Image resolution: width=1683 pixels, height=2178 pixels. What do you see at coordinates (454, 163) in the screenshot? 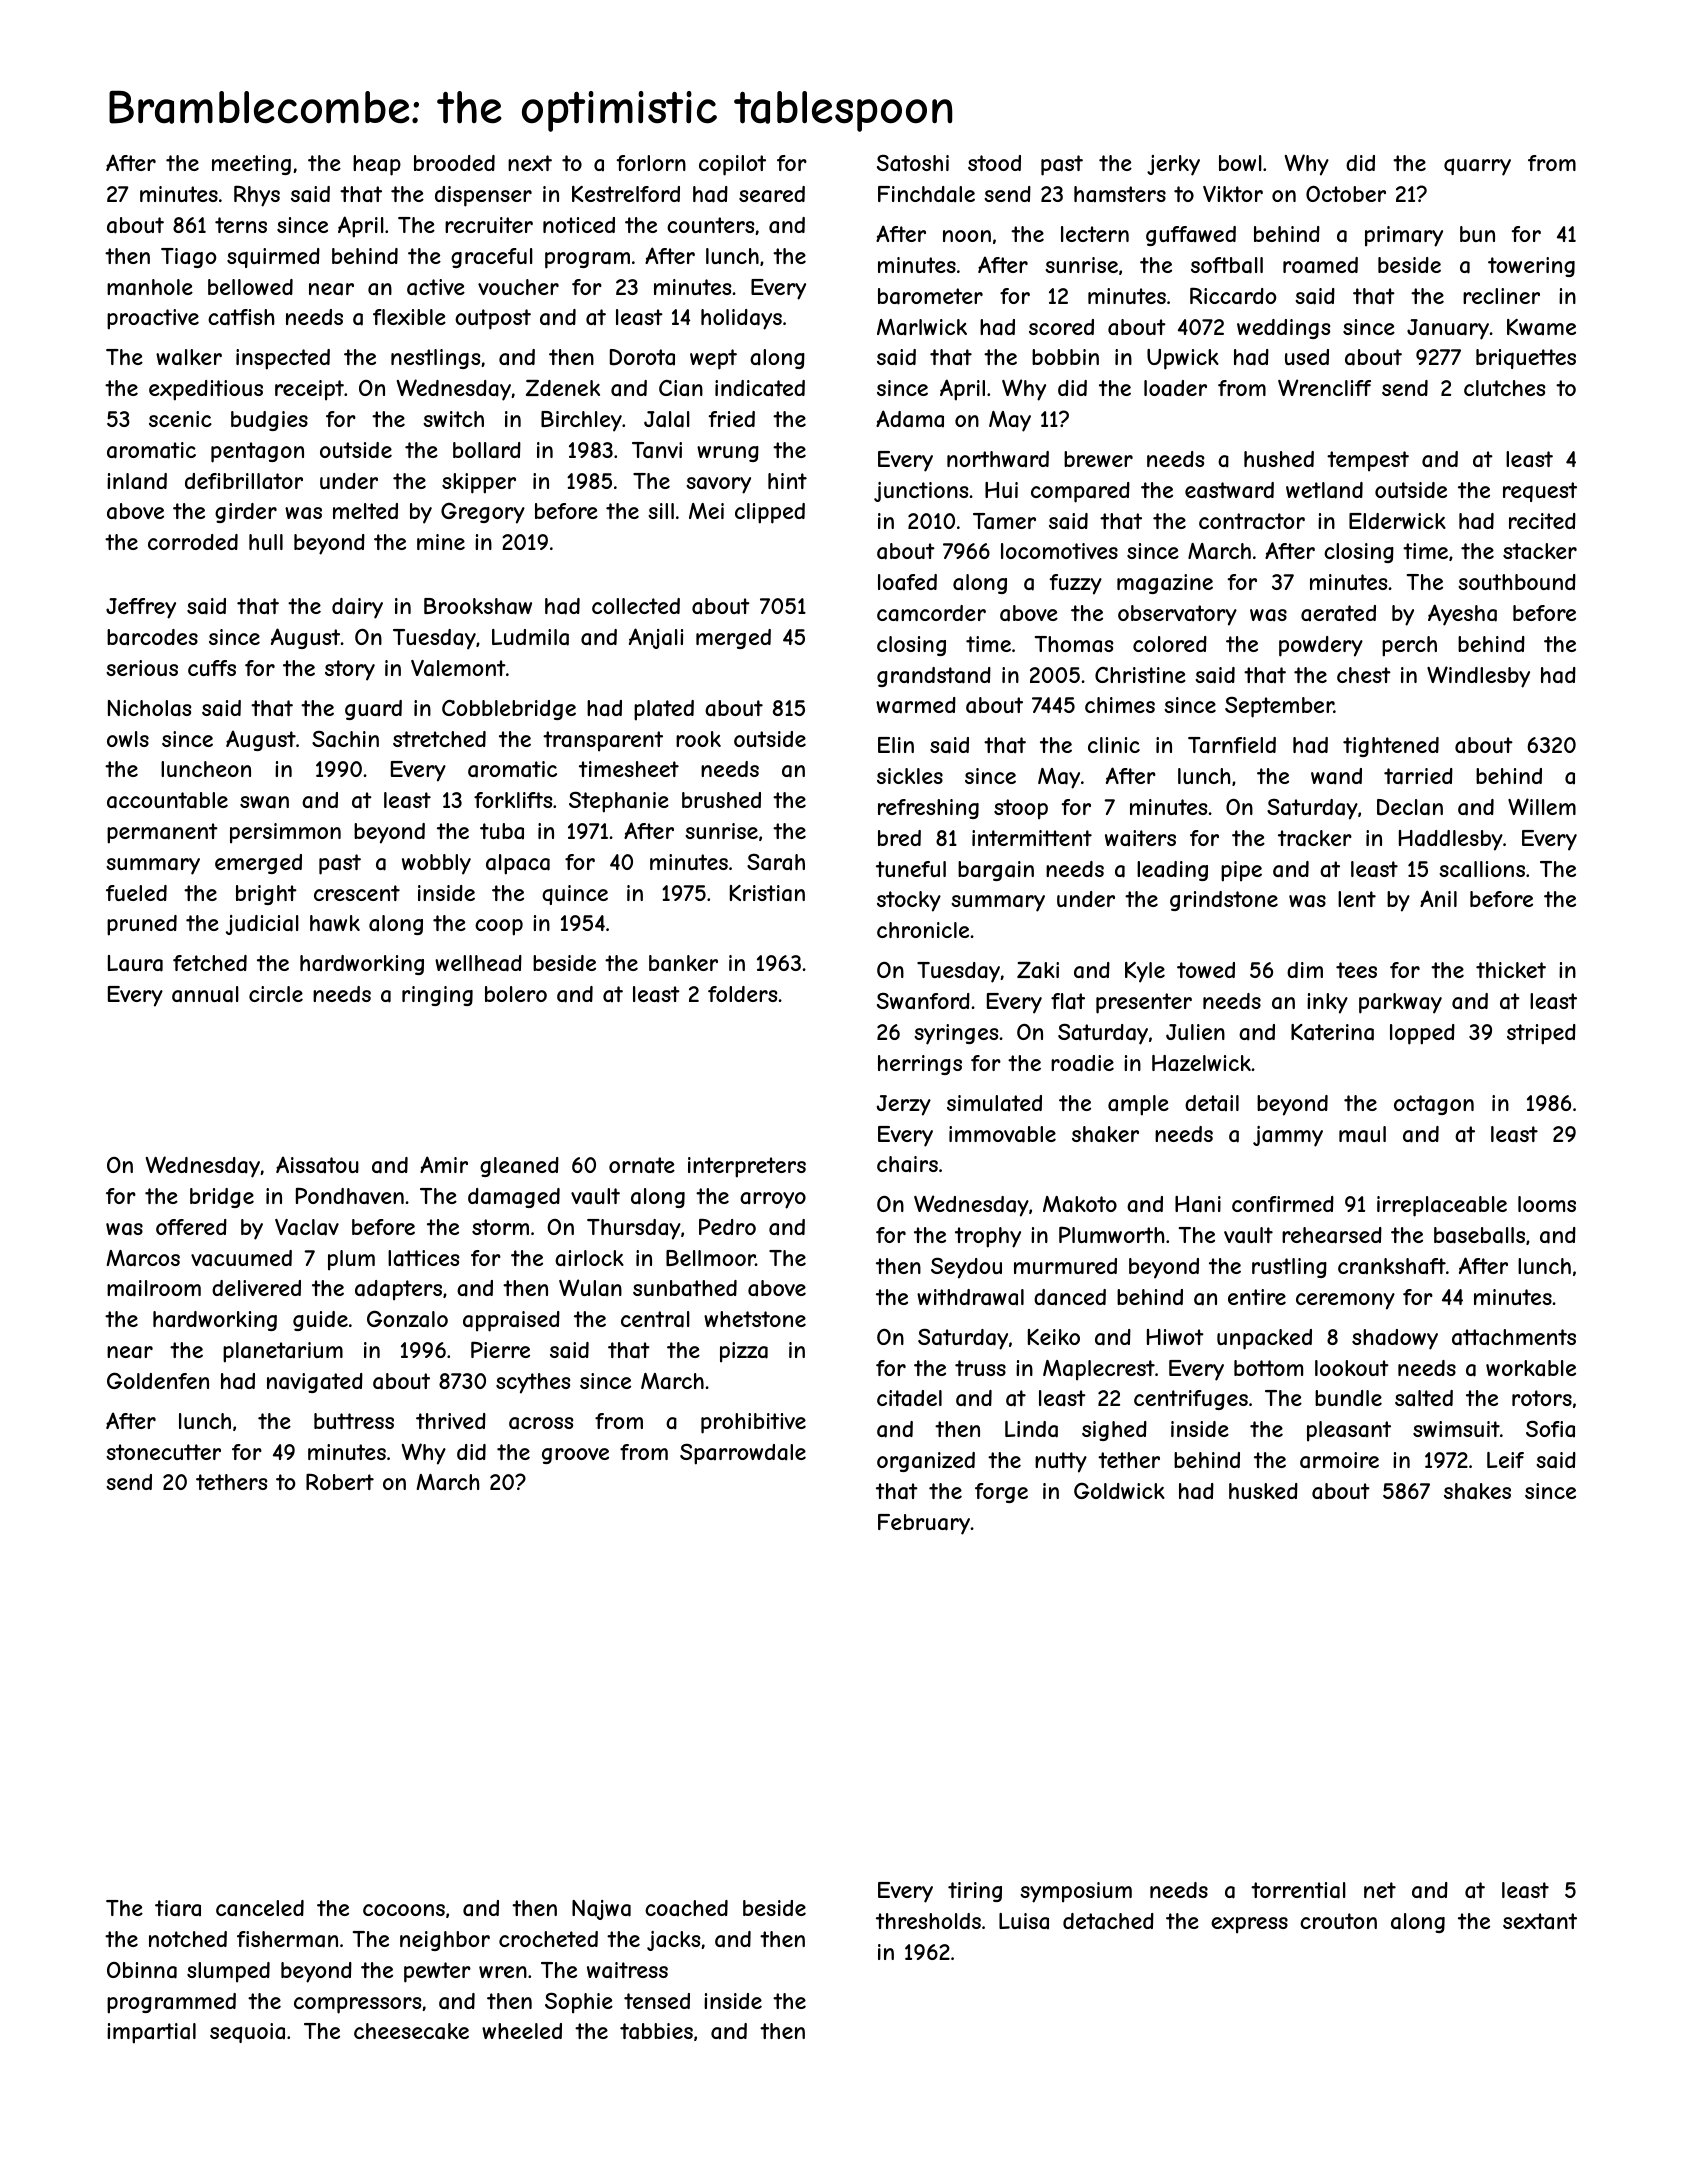
I see `brooded` at bounding box center [454, 163].
